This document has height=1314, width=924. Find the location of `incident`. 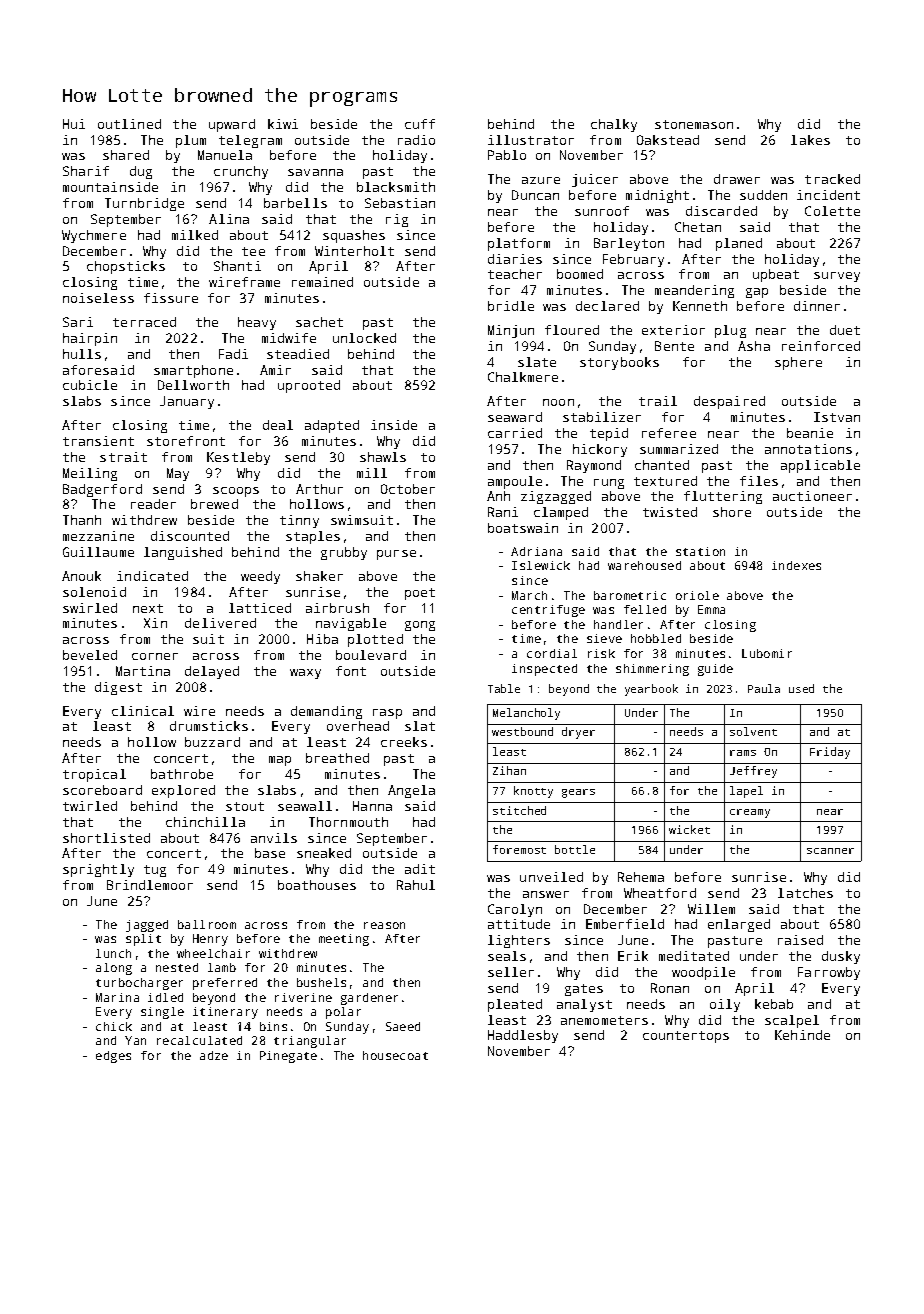

incident is located at coordinates (828, 195).
